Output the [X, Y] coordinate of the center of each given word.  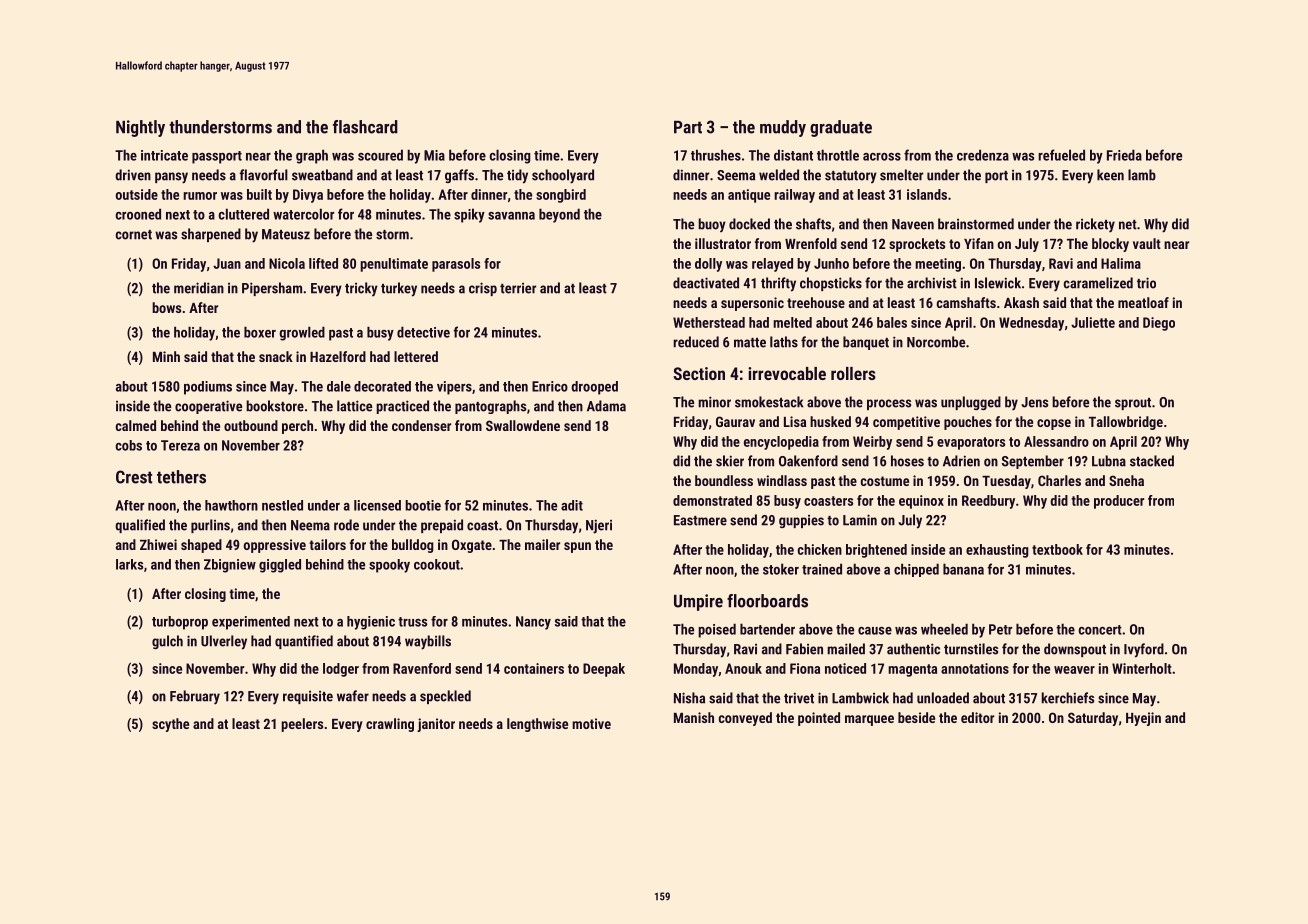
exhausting [997, 551]
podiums [208, 388]
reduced [696, 342]
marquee [869, 720]
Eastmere [700, 520]
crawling [390, 725]
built [259, 194]
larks [129, 564]
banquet [866, 343]
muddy [783, 128]
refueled [1061, 155]
